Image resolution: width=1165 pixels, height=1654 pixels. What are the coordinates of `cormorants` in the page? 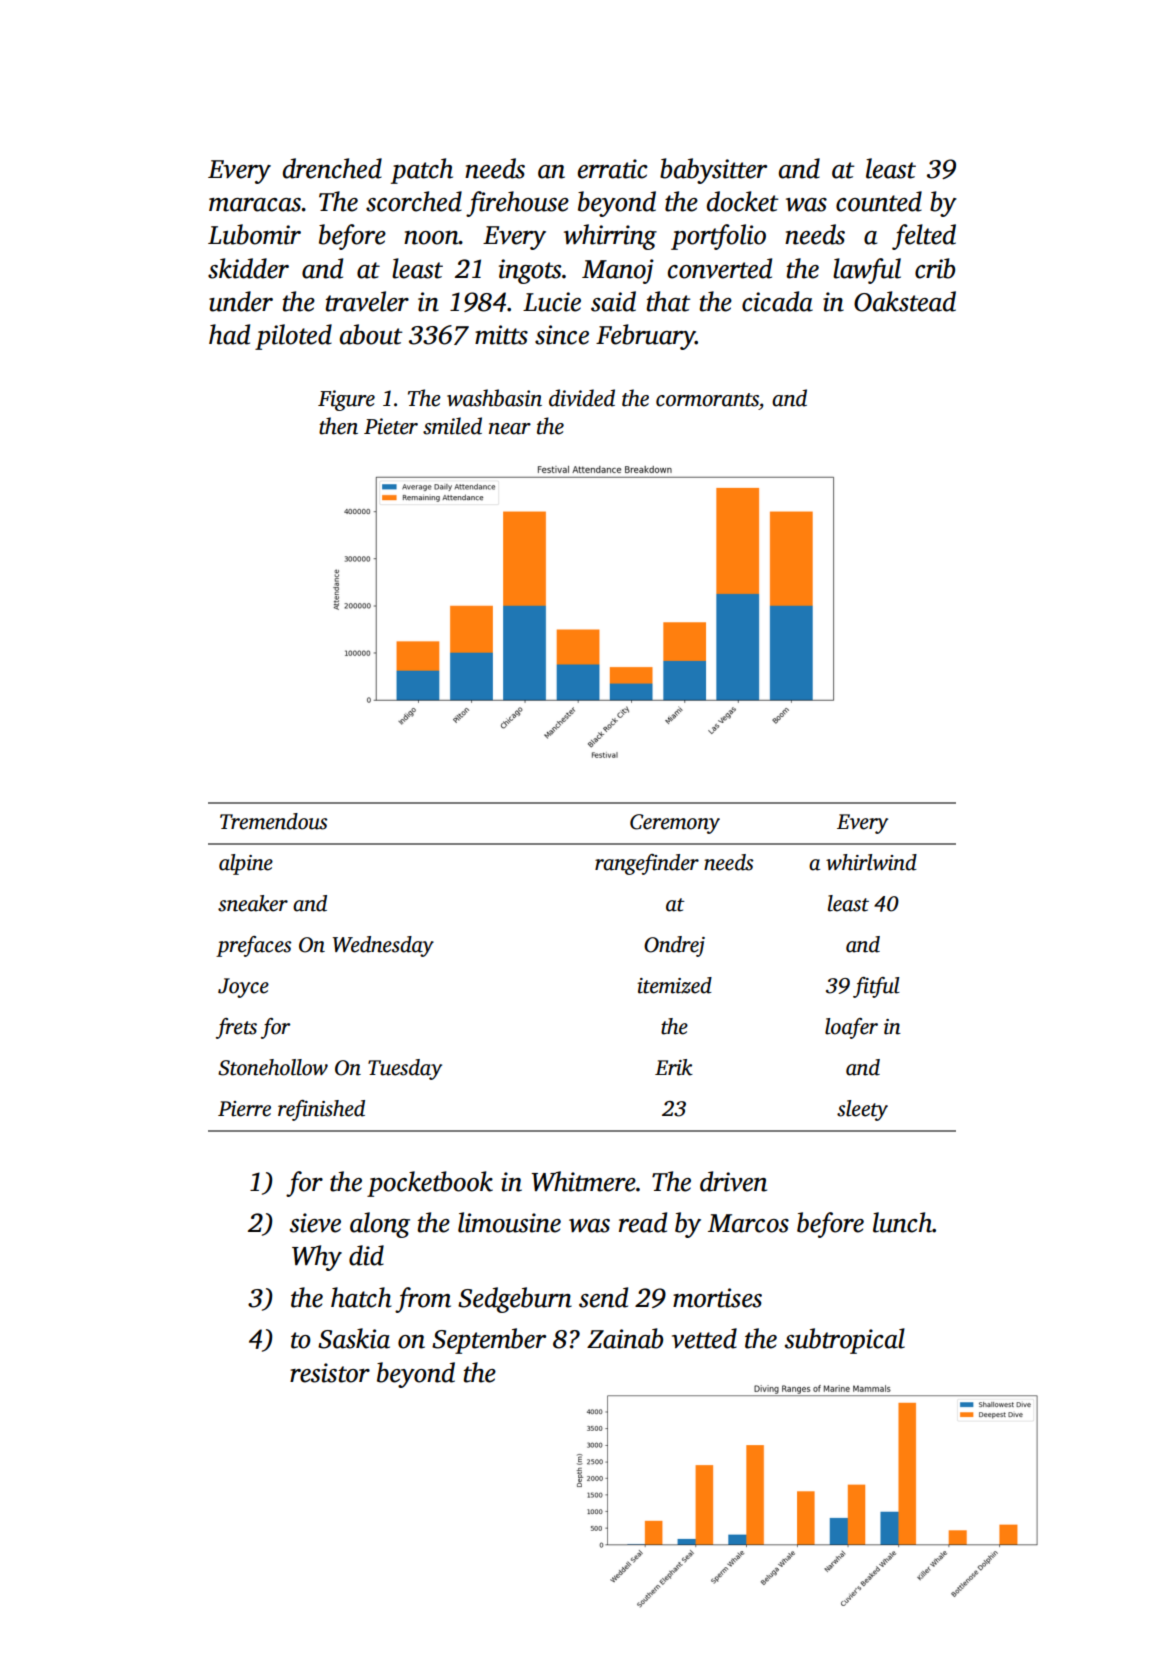 It's located at (707, 400).
